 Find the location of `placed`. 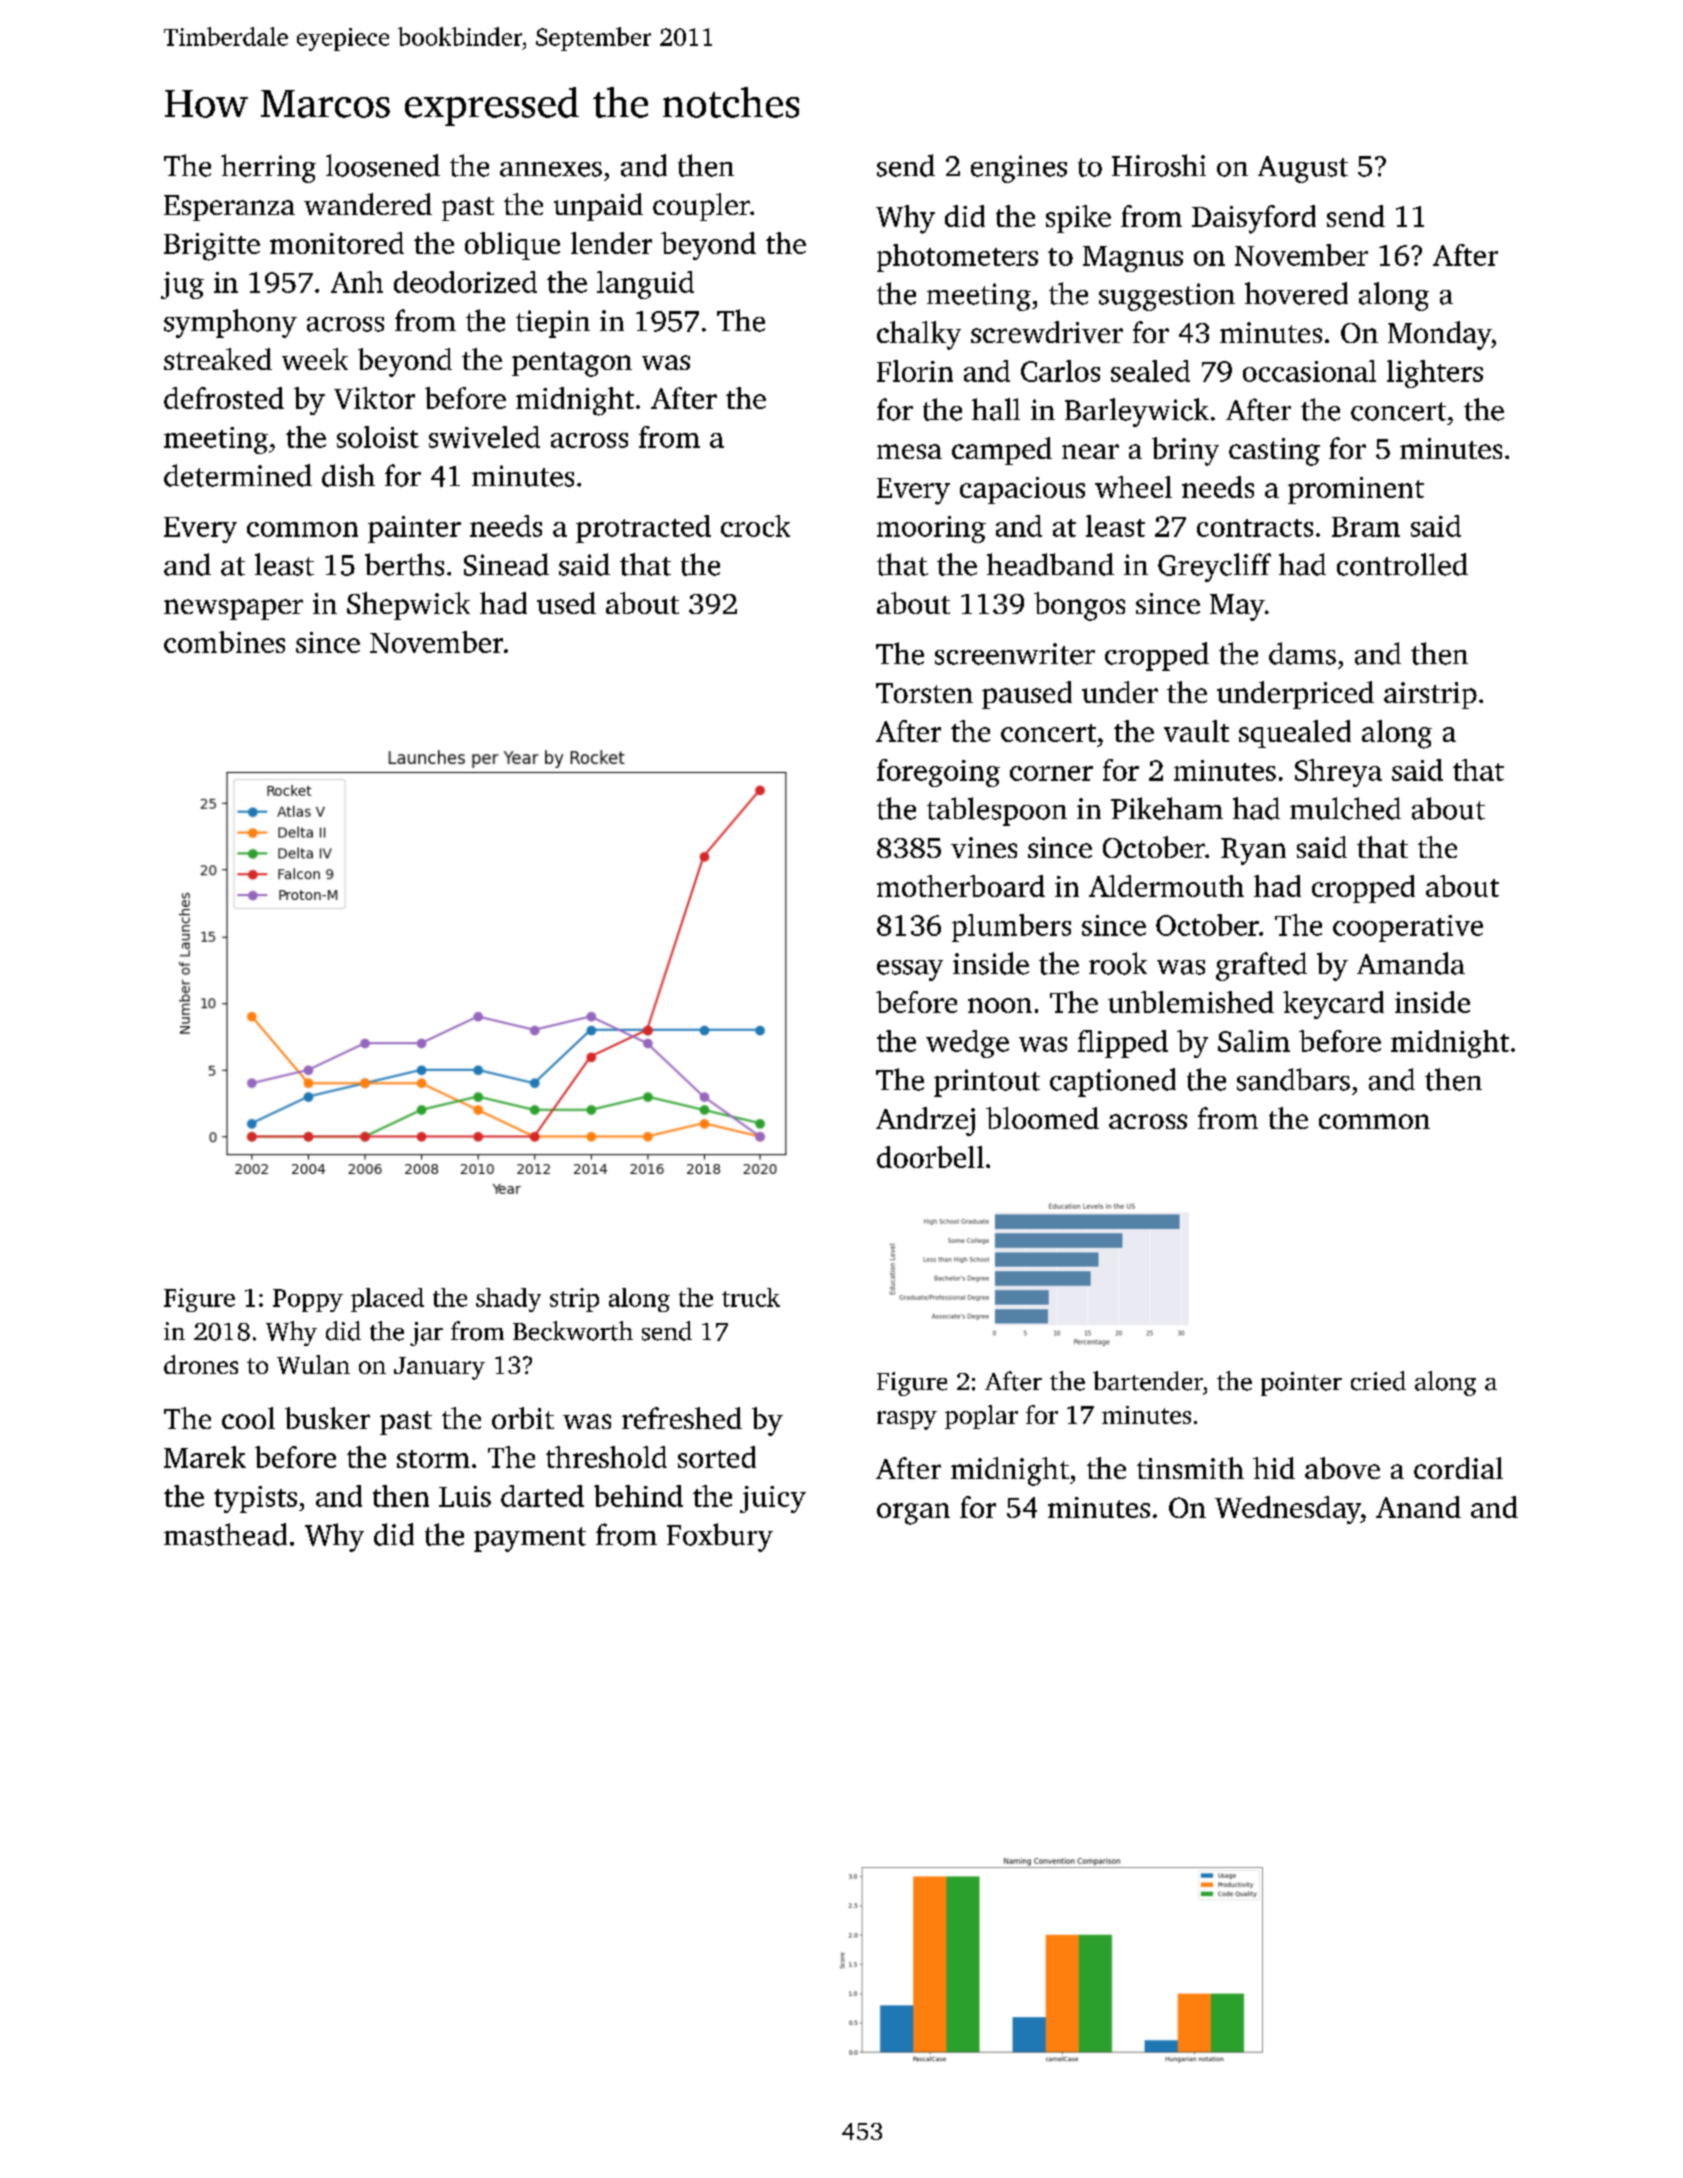

placed is located at coordinates (387, 1300).
